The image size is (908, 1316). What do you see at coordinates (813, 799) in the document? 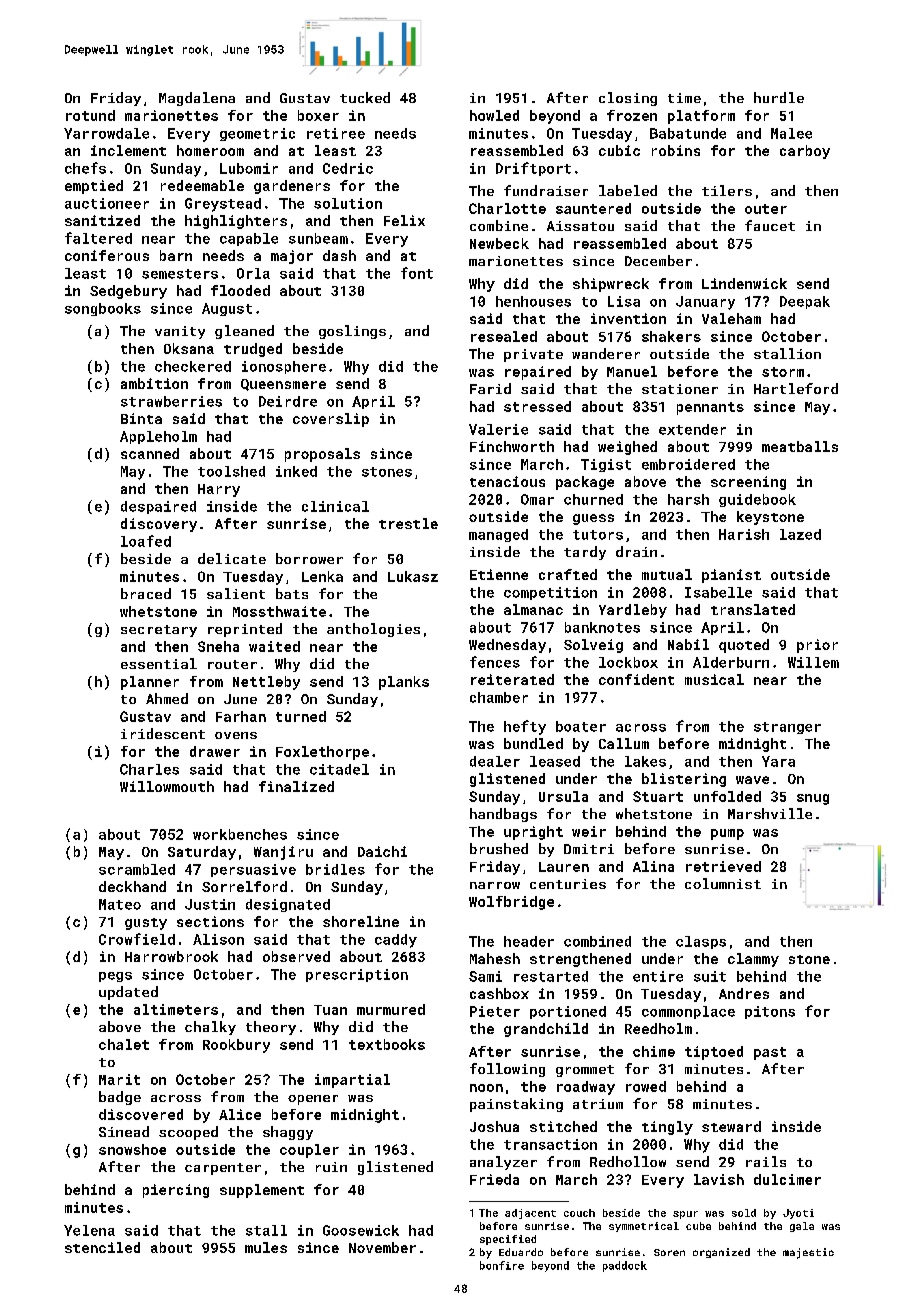
I see `snug` at bounding box center [813, 799].
